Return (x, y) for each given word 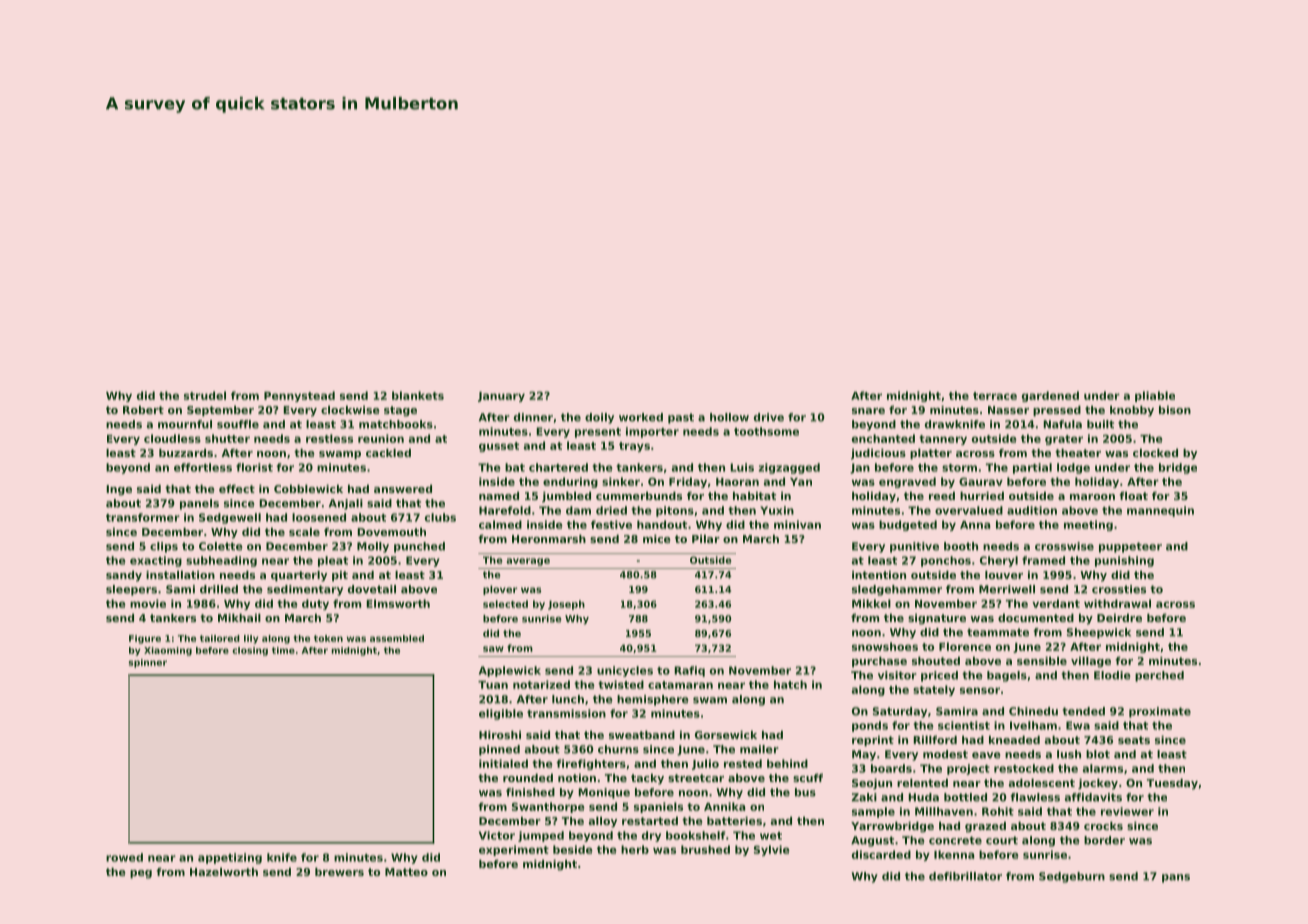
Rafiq (689, 671)
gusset (499, 447)
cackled (388, 452)
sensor (980, 690)
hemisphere (653, 700)
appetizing (230, 858)
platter (931, 454)
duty (315, 604)
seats (1134, 740)
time (283, 650)
